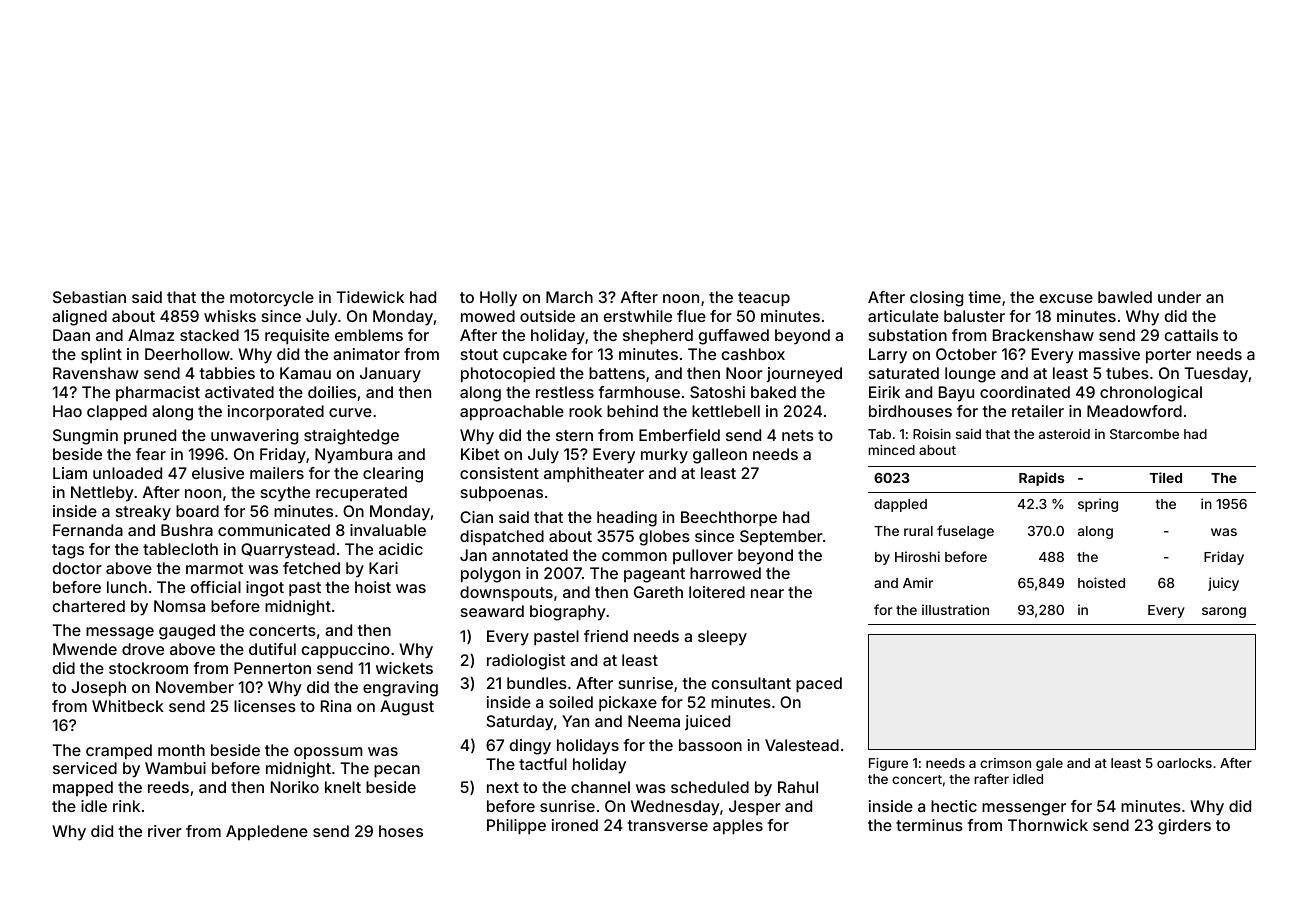  Describe the element at coordinates (1191, 335) in the document. I see `cattails` at that location.
